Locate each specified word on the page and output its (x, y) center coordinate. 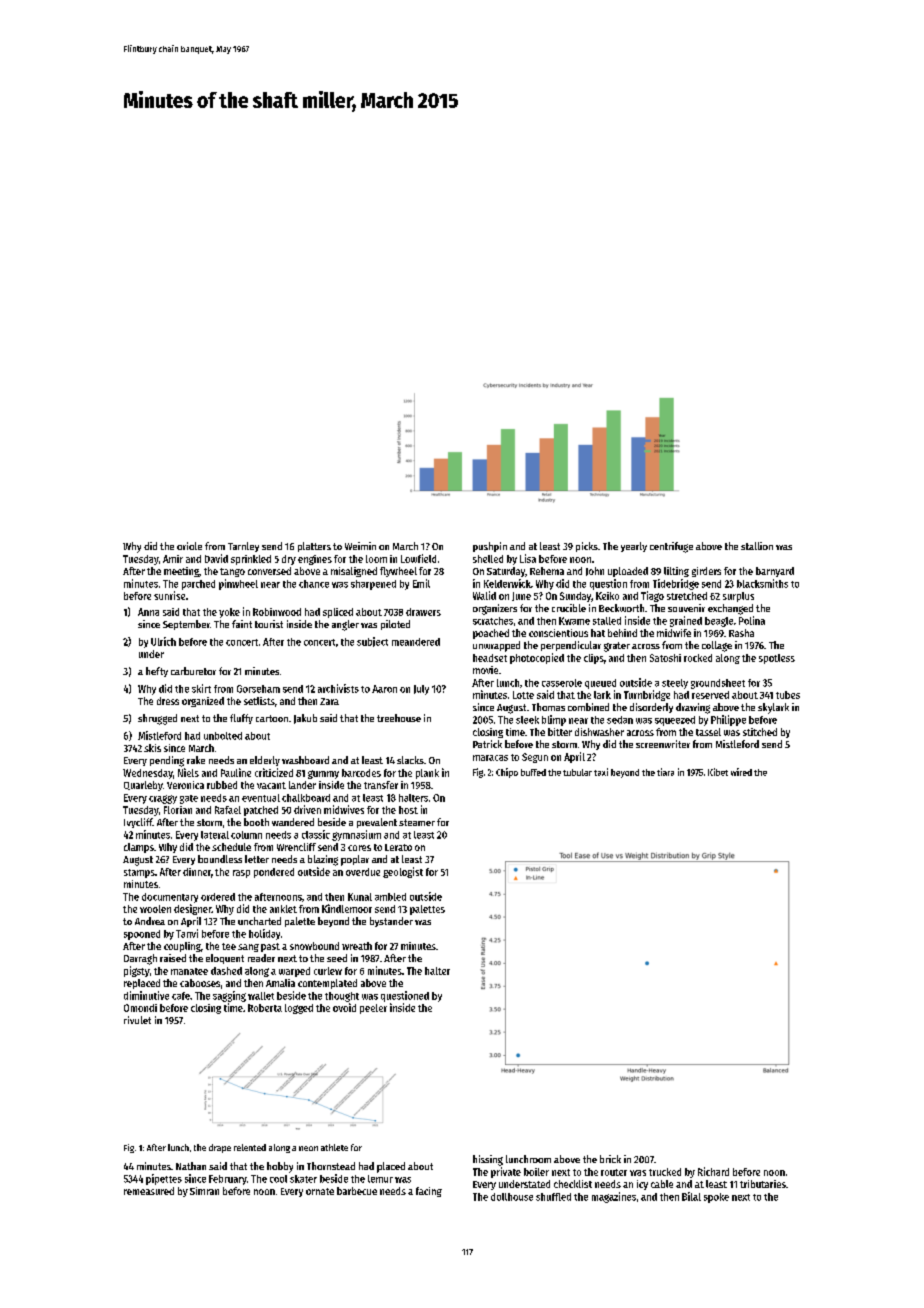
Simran (204, 1191)
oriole (189, 546)
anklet (283, 909)
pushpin (490, 547)
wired (741, 772)
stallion (757, 546)
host (408, 810)
